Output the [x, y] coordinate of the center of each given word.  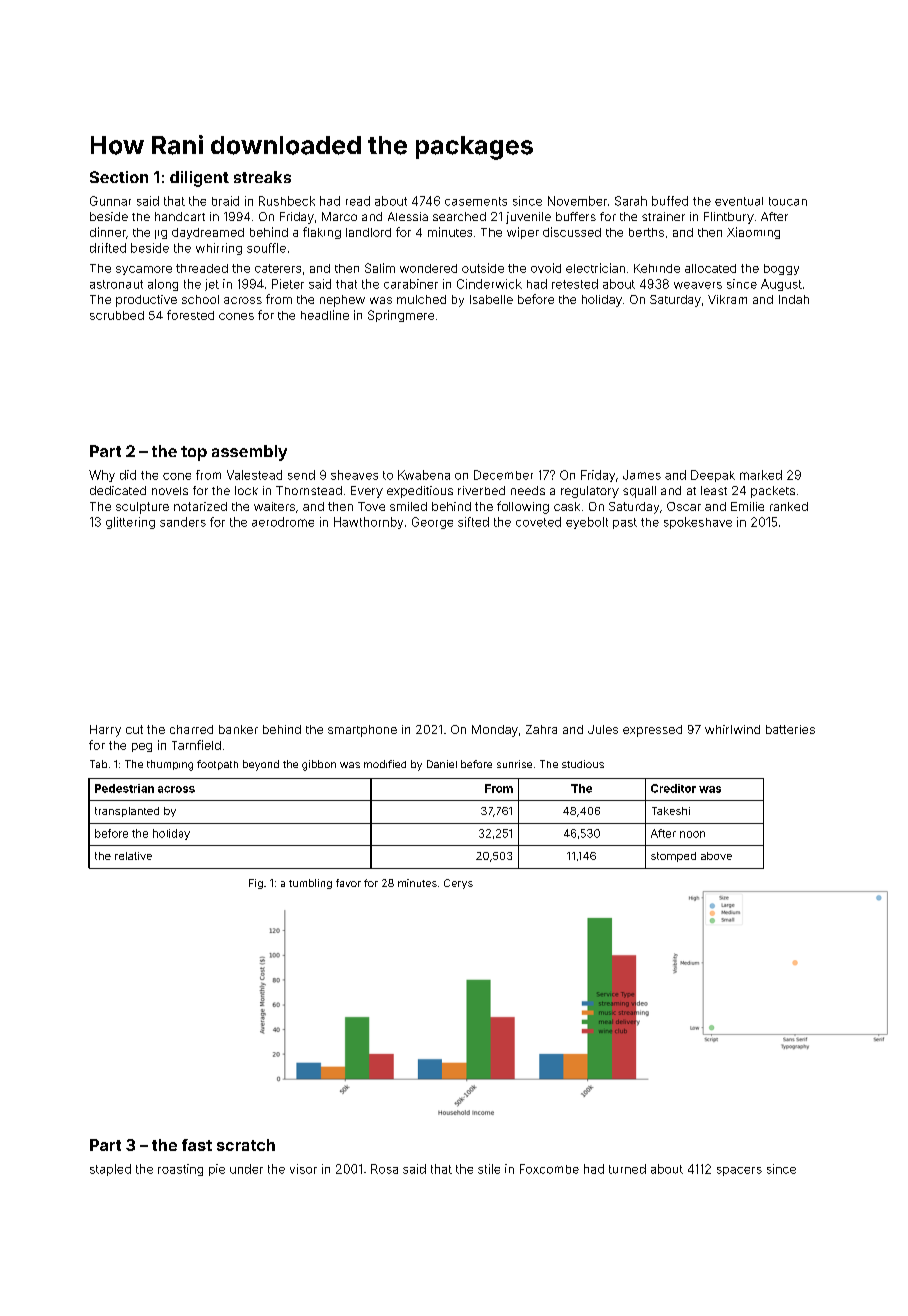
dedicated [118, 490]
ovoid [546, 268]
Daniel [442, 764]
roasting [180, 1170]
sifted [473, 522]
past [625, 523]
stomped [673, 857]
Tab [98, 764]
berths [646, 232]
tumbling [310, 884]
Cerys [458, 884]
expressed [652, 731]
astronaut [116, 284]
